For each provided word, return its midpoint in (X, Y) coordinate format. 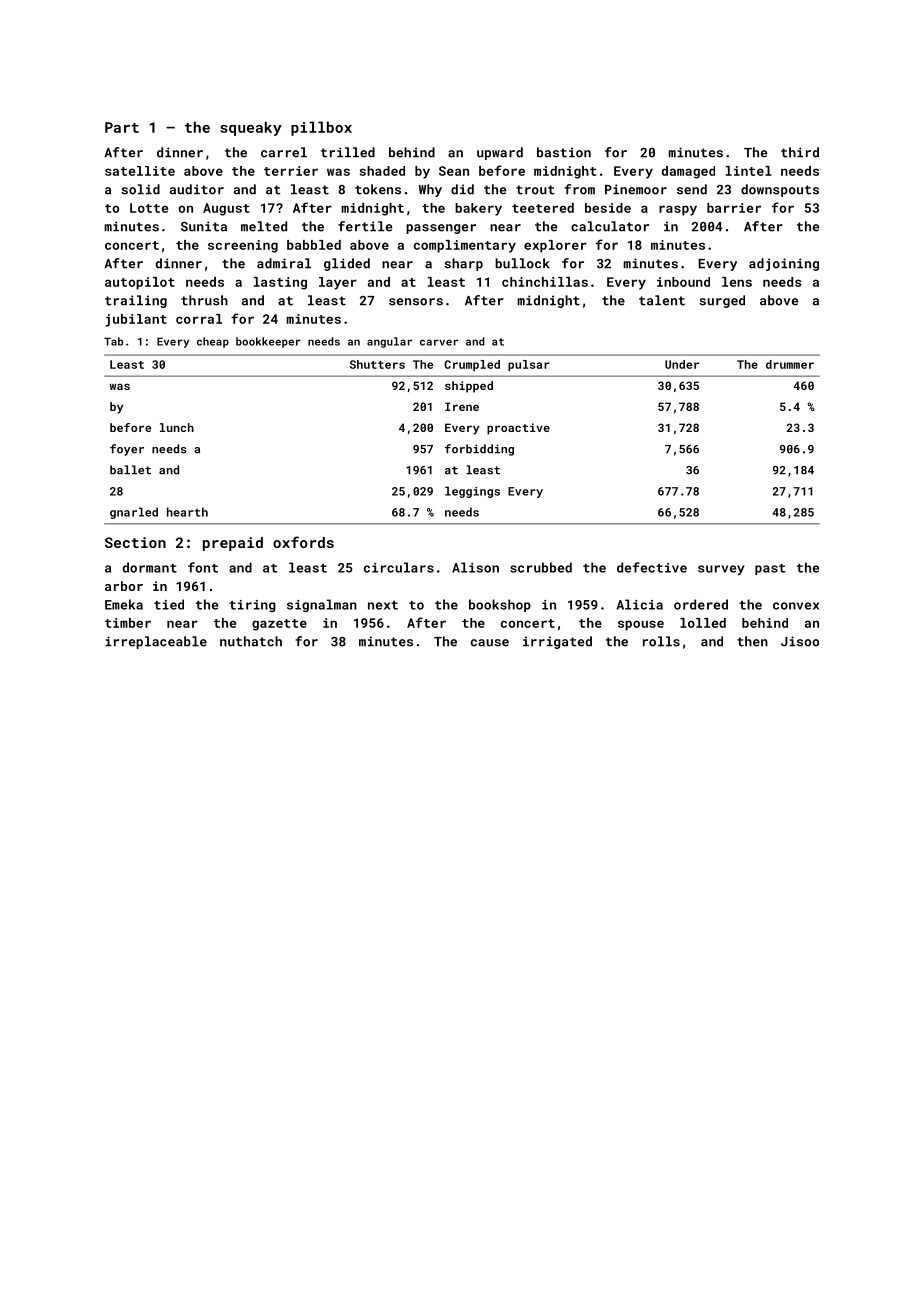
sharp (463, 264)
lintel (749, 171)
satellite (140, 171)
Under (682, 364)
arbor (124, 586)
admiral (284, 263)
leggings (472, 492)
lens (737, 282)
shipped (469, 387)
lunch (177, 427)
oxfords (303, 542)
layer (338, 283)
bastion (564, 152)
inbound (683, 282)
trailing (136, 301)
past (770, 569)
